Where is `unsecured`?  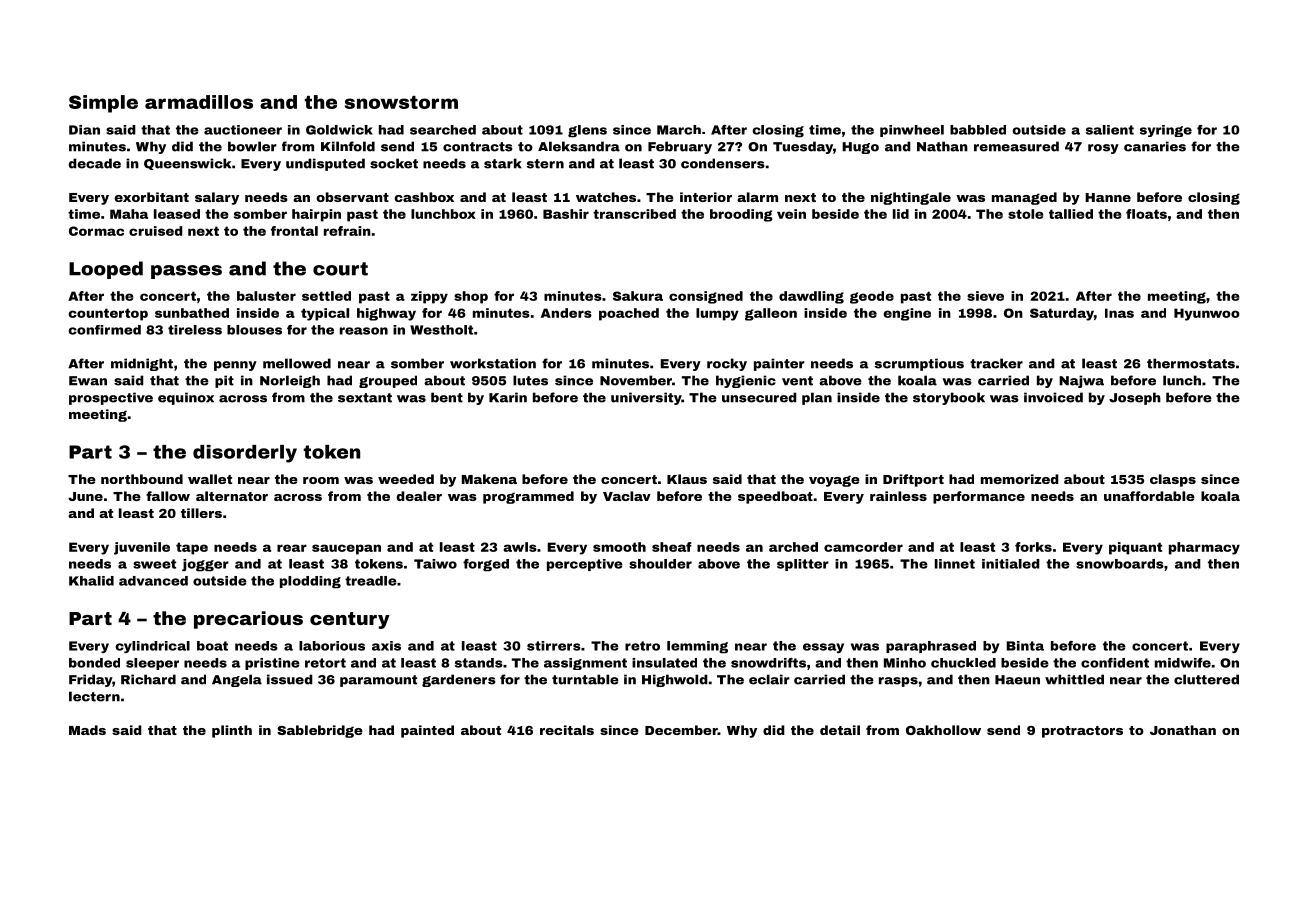 unsecured is located at coordinates (759, 397).
